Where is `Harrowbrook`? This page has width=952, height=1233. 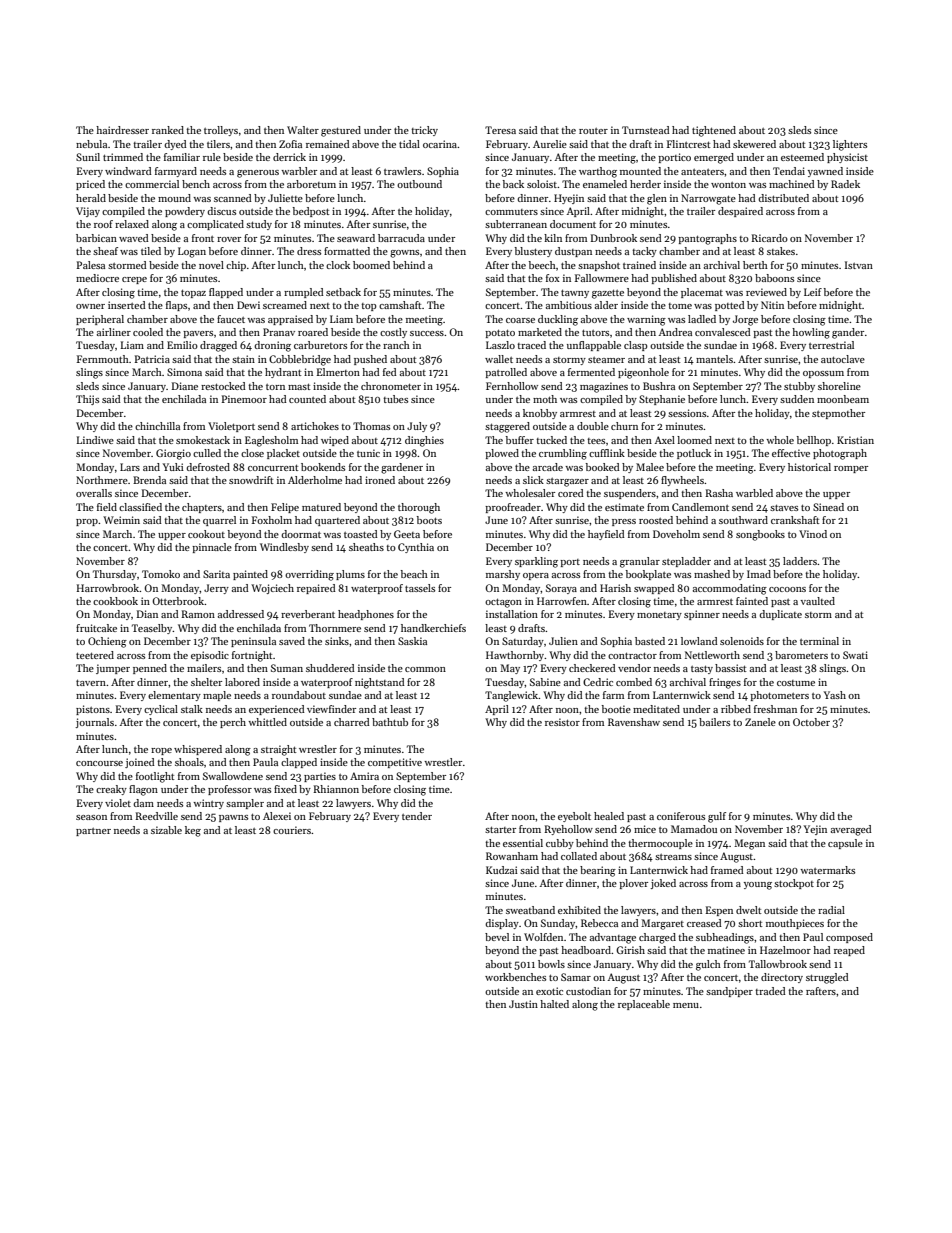
Harrowbrook is located at coordinates (108, 588).
